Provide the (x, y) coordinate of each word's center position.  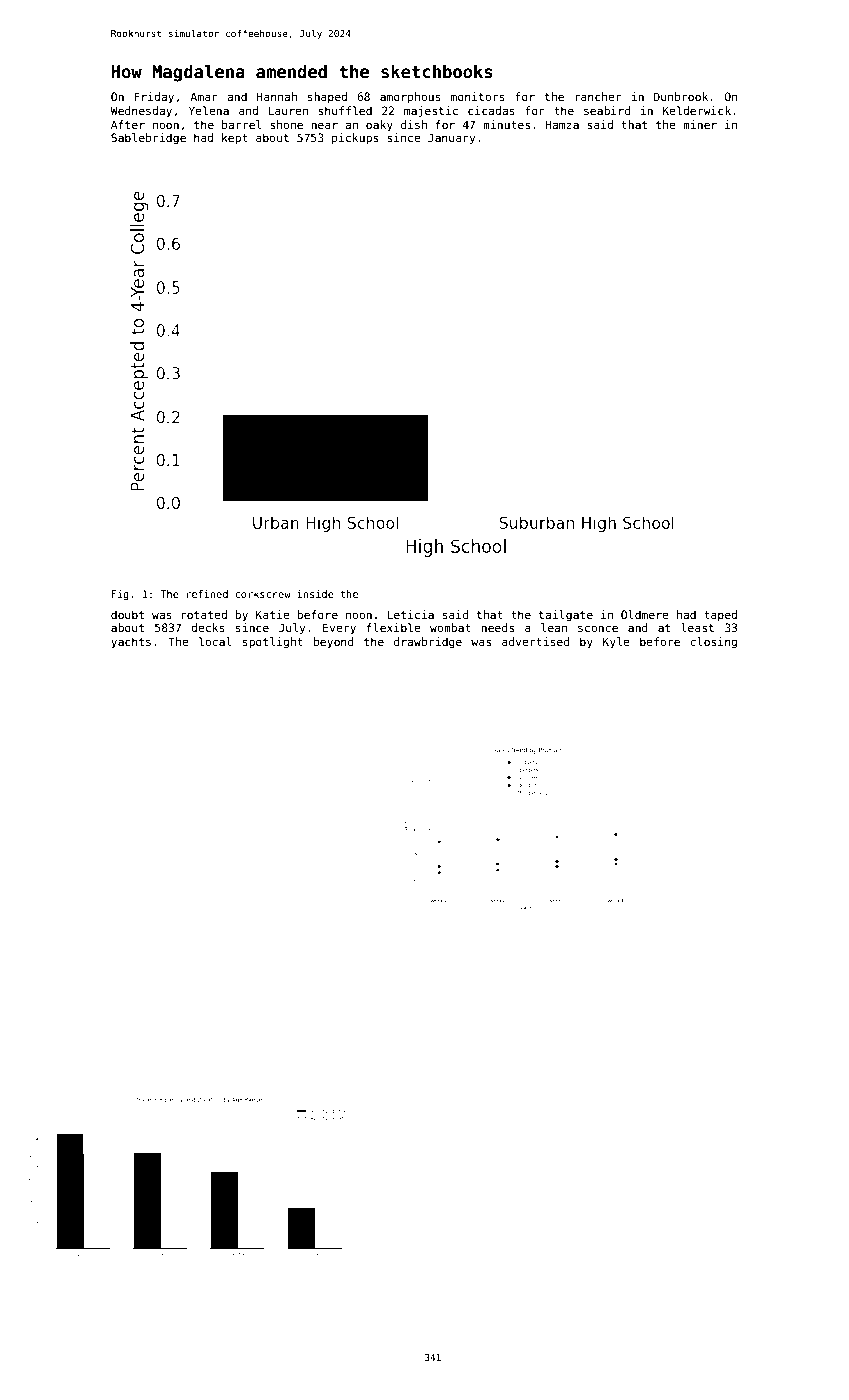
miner (700, 124)
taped (720, 615)
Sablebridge (148, 139)
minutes (506, 124)
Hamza (562, 124)
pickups (355, 139)
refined (207, 594)
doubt (127, 614)
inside (315, 594)
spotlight (273, 643)
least (697, 627)
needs (497, 627)
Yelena (209, 110)
